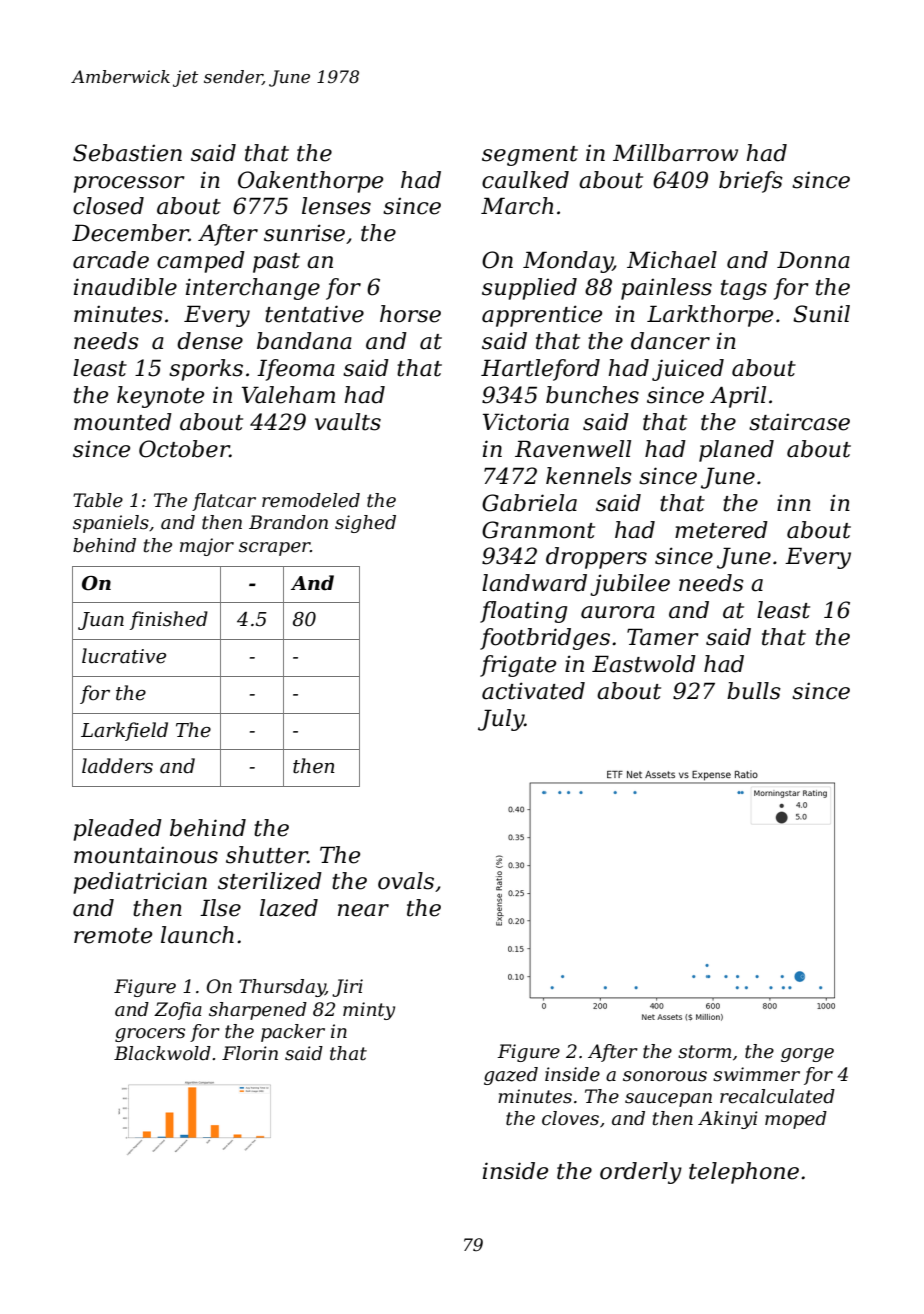  What do you see at coordinates (162, 1053) in the document?
I see `Blackwold` at bounding box center [162, 1053].
